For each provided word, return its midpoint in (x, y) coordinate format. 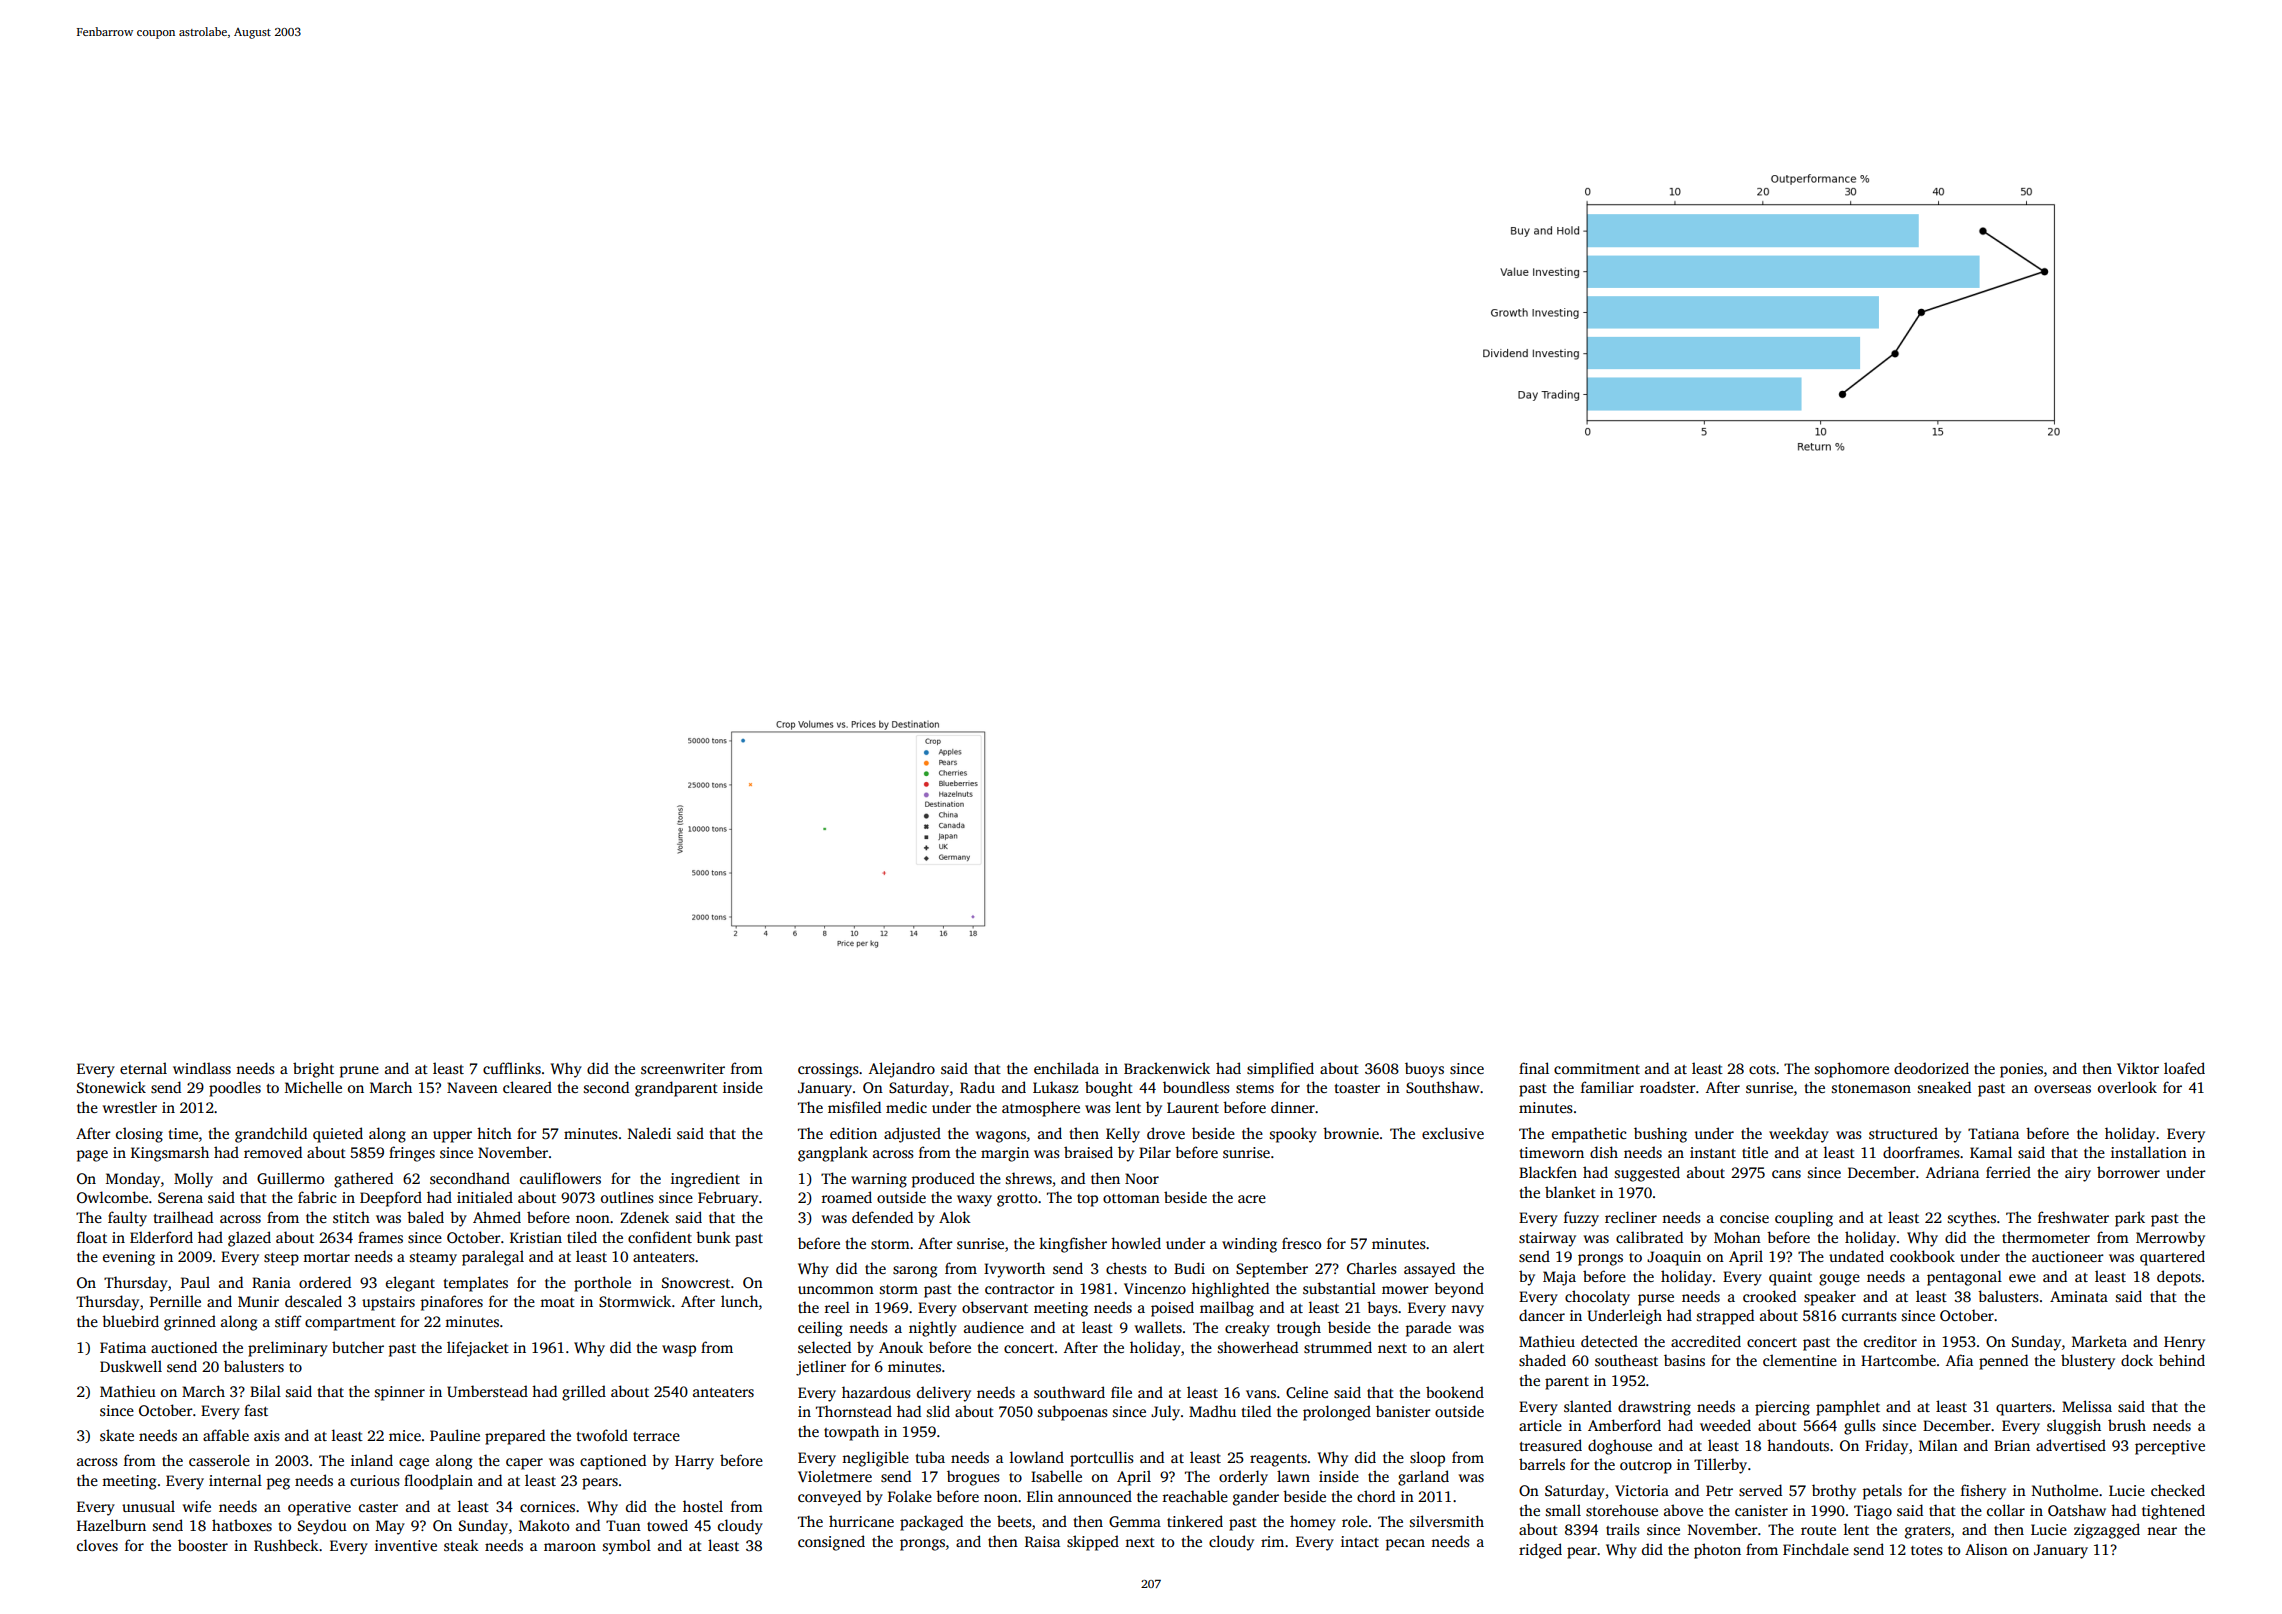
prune (359, 1072)
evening (129, 1258)
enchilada (1066, 1068)
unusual (148, 1506)
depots (2179, 1278)
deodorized (1931, 1068)
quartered (2172, 1258)
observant (995, 1307)
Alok (955, 1217)
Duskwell (131, 1366)
